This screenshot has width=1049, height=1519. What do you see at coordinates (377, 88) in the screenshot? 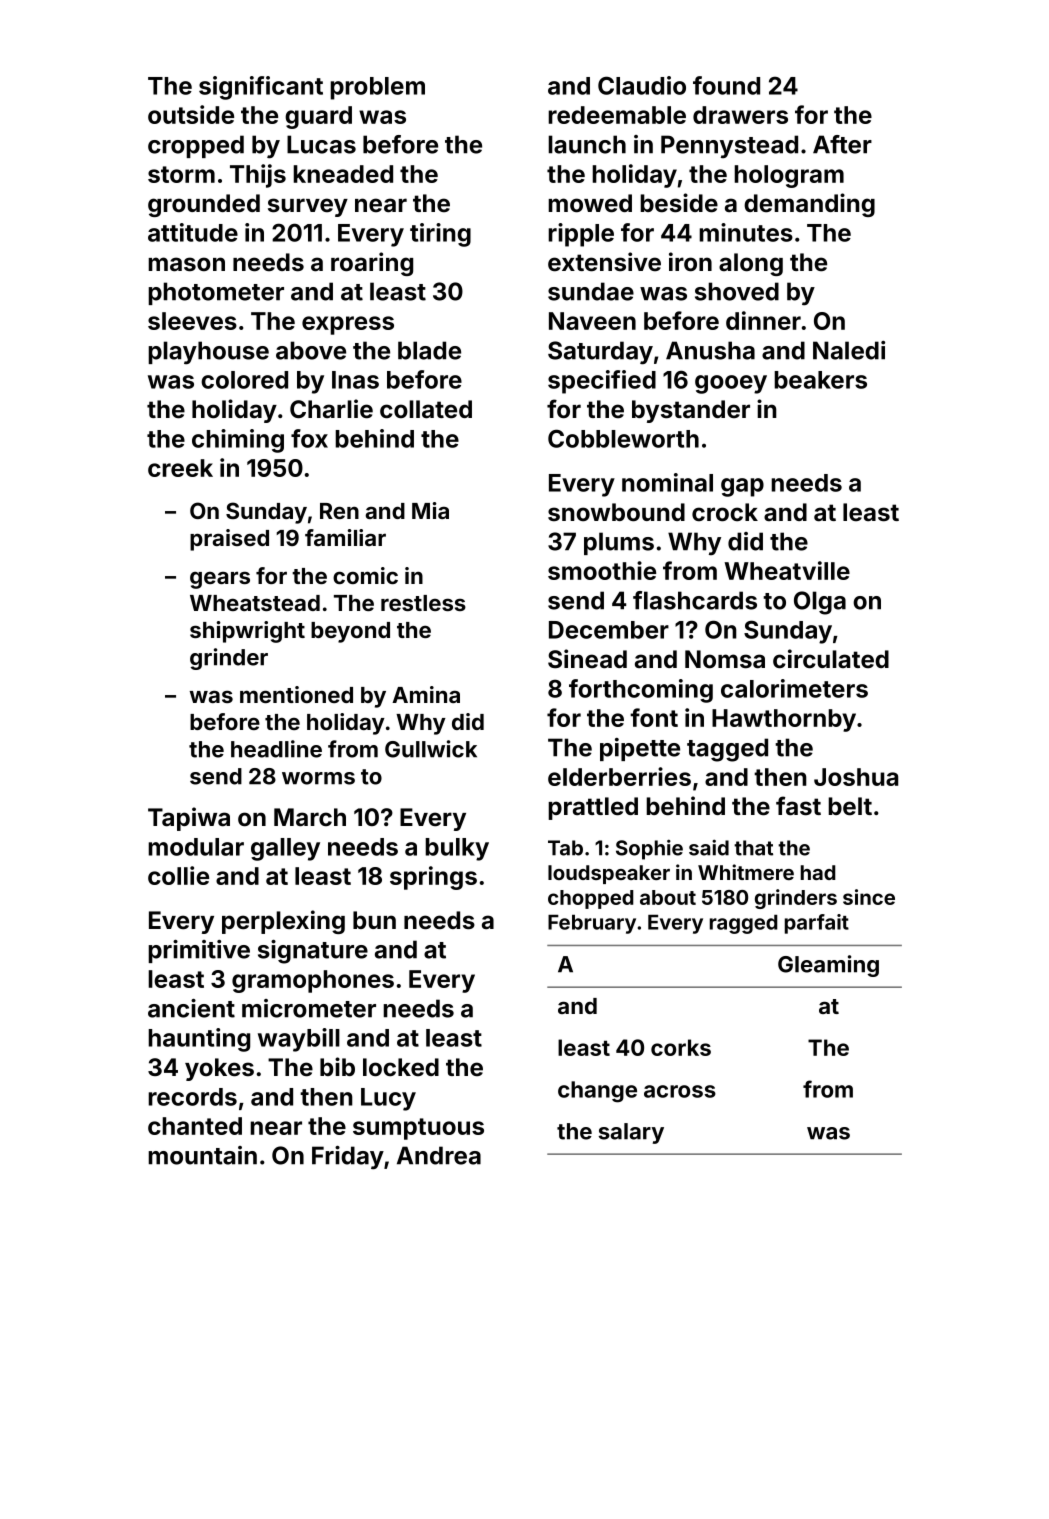
I see `problem` at bounding box center [377, 88].
